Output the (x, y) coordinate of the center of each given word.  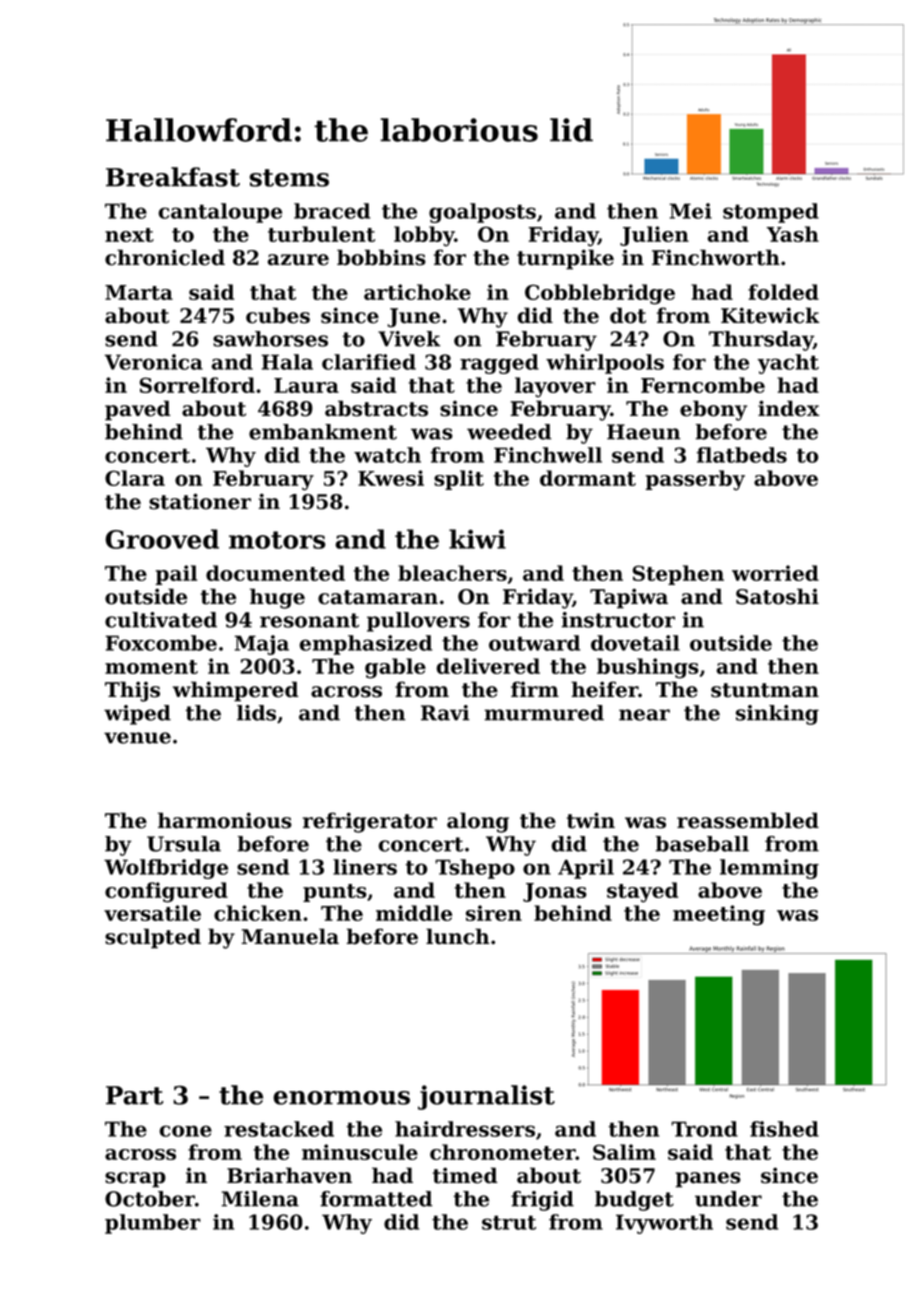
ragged (499, 364)
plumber (153, 1224)
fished (784, 1129)
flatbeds (741, 455)
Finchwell (548, 455)
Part (134, 1095)
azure (298, 260)
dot (628, 315)
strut (509, 1222)
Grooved (162, 539)
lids (256, 713)
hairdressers (465, 1129)
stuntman (765, 690)
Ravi (445, 713)
